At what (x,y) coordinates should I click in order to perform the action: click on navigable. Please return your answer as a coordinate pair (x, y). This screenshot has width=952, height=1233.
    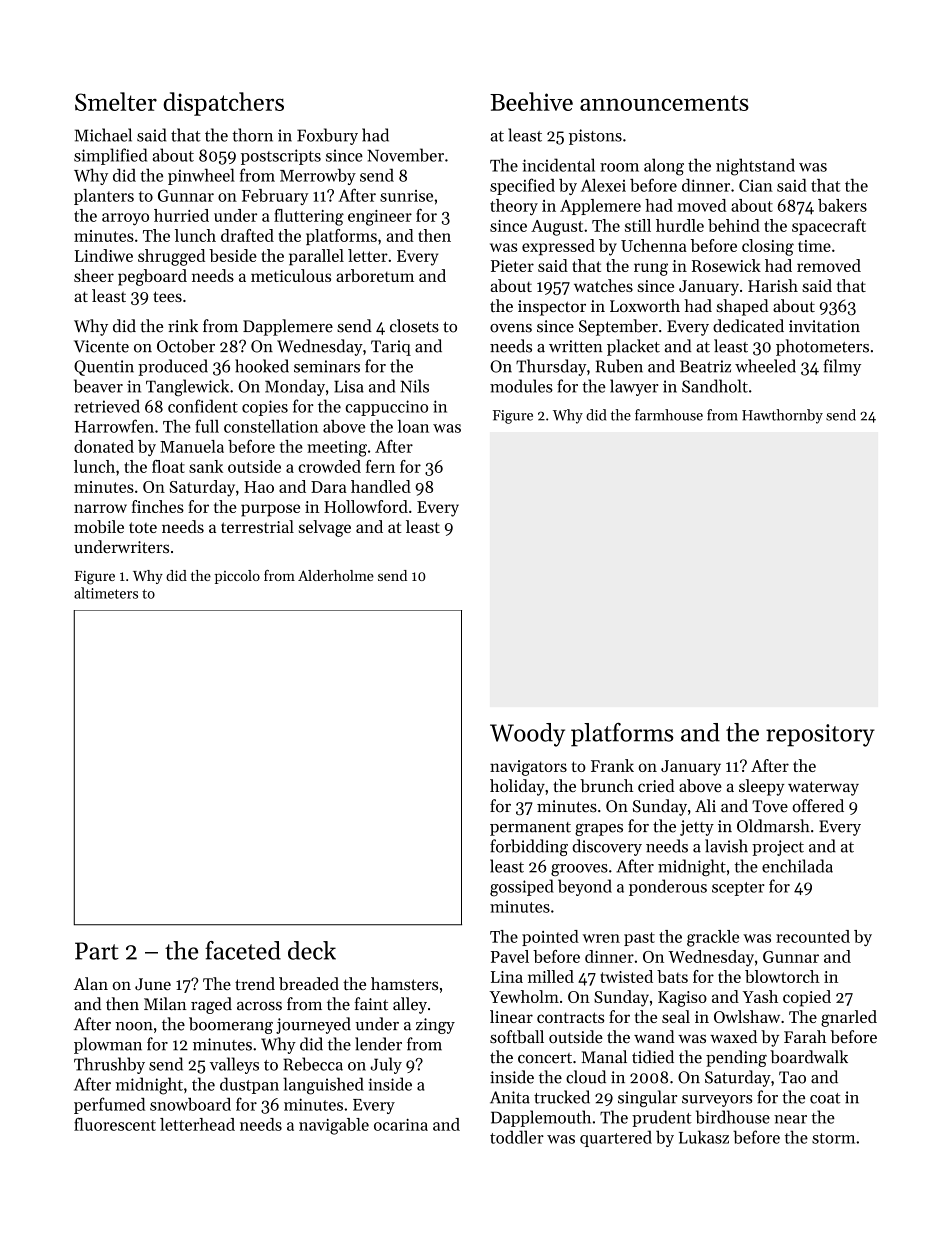
    Looking at the image, I should click on (334, 1126).
